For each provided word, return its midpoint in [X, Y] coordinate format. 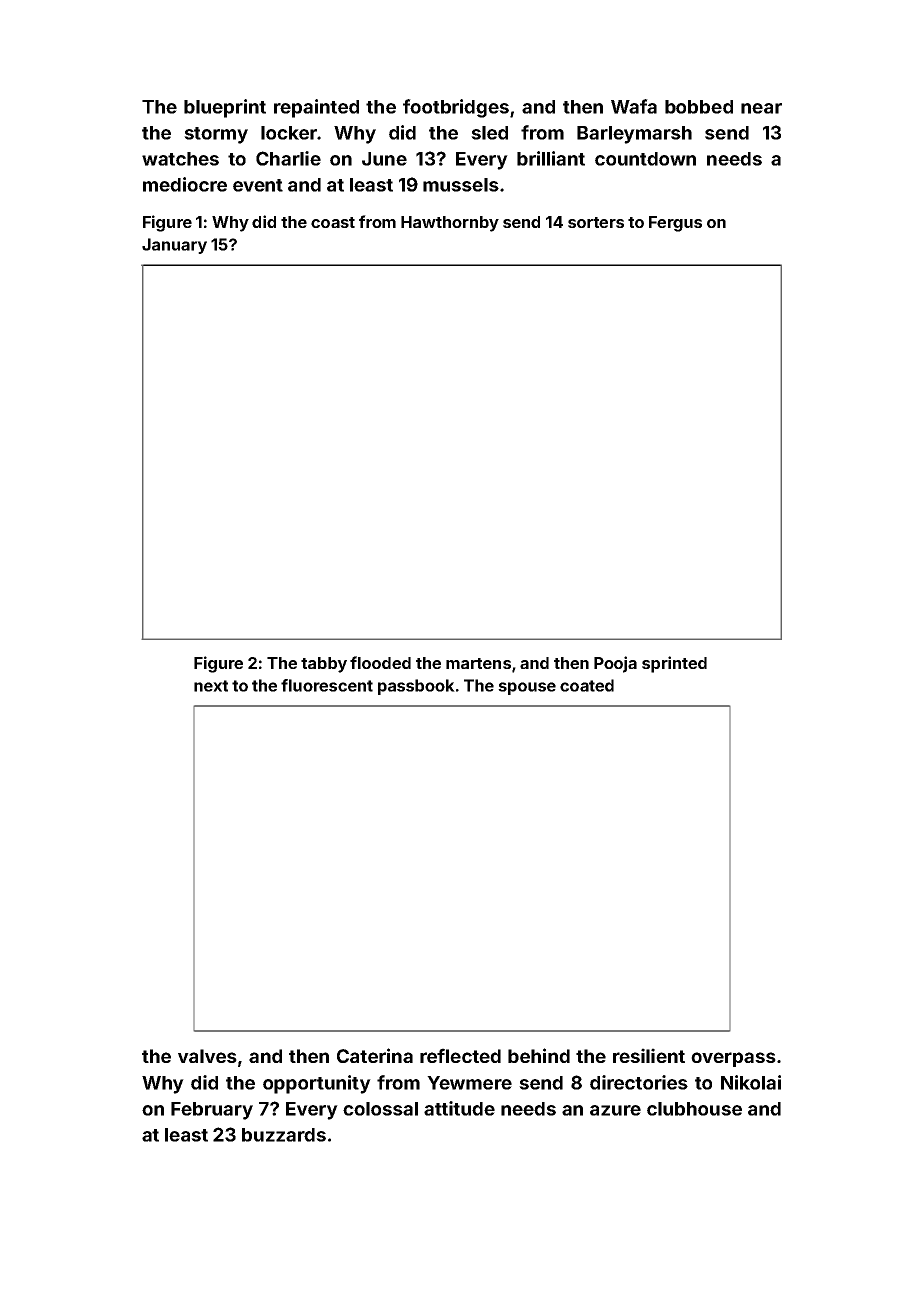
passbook [416, 687]
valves [207, 1056]
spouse [527, 688]
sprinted [674, 664]
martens [478, 663]
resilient [649, 1055]
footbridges [456, 108]
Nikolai [751, 1082]
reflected [460, 1055]
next [211, 686]
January [174, 246]
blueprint [225, 108]
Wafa [634, 106]
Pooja [615, 664]
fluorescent [327, 685]
